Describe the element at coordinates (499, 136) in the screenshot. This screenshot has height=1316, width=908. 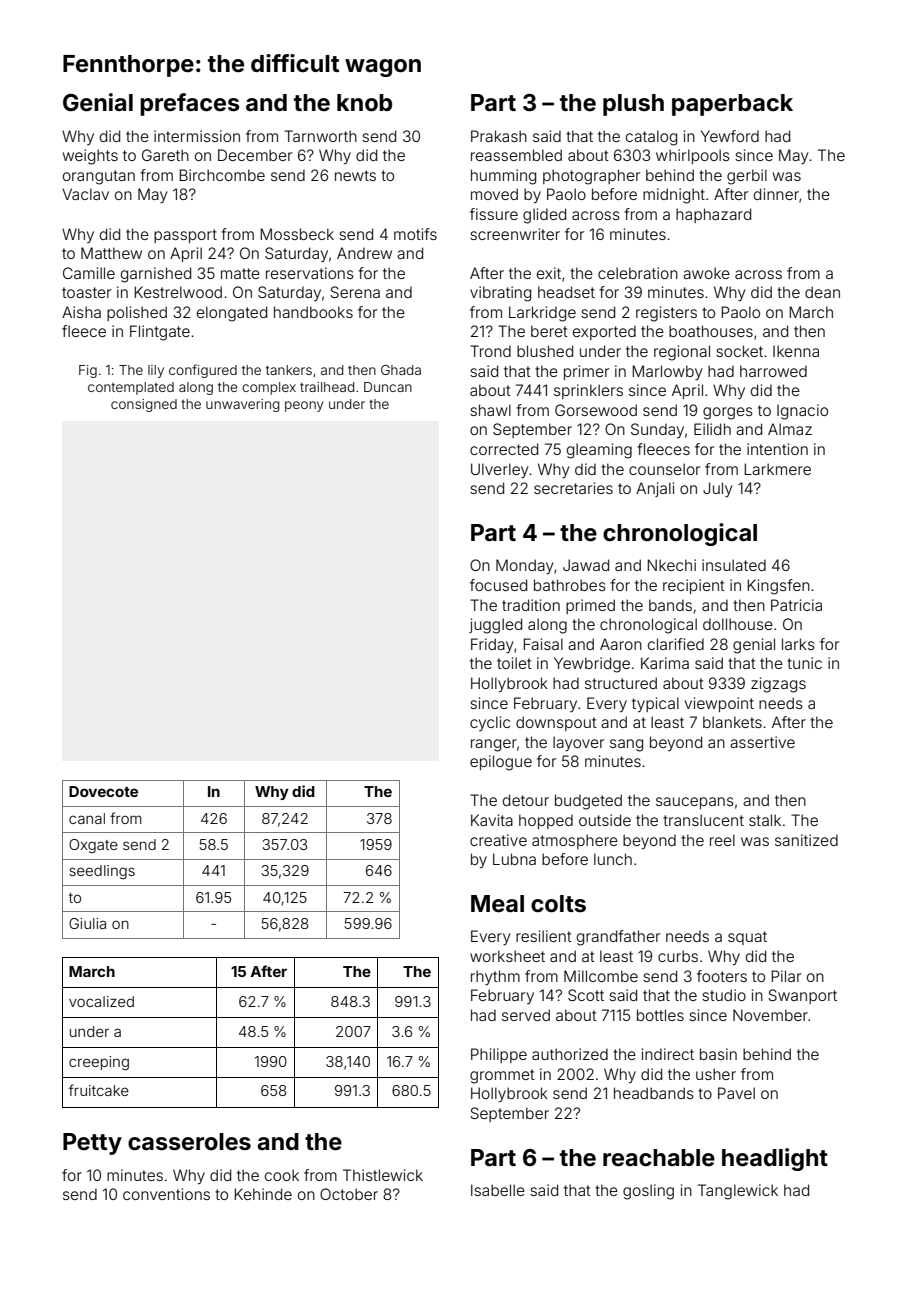
I see `Prakash` at that location.
